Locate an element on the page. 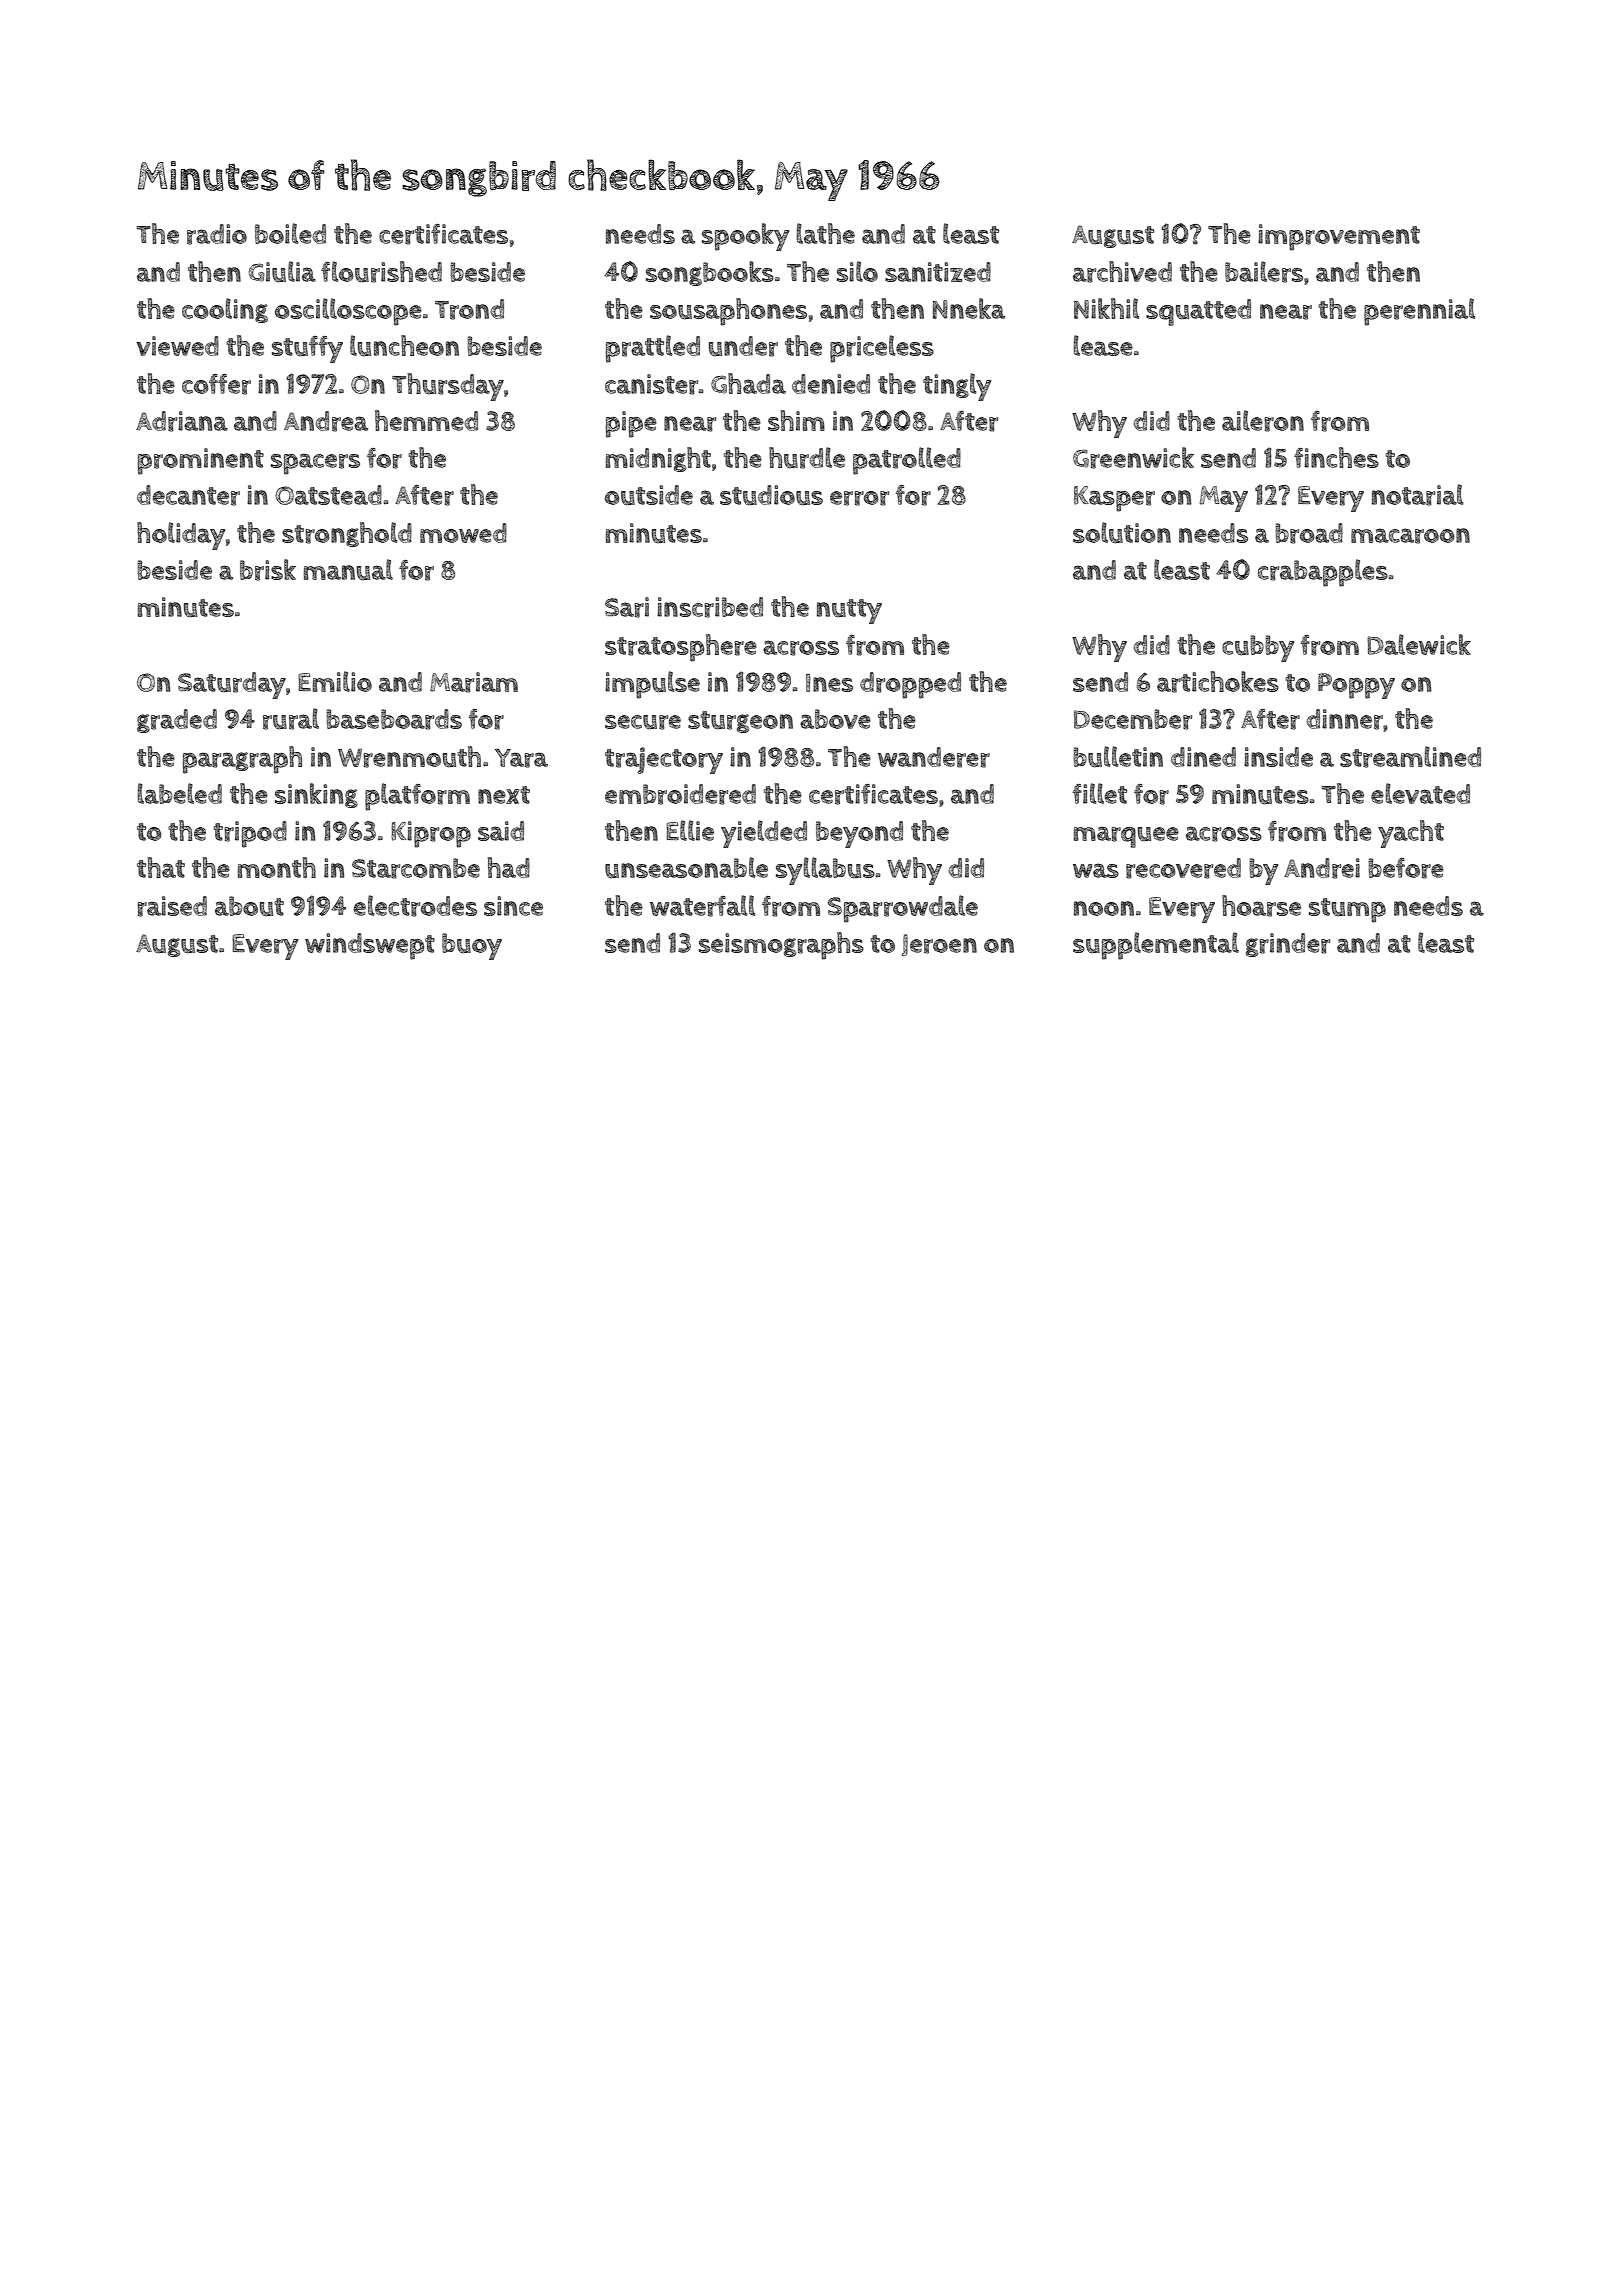 This image has width=1620, height=2292. marquee is located at coordinates (1126, 837).
